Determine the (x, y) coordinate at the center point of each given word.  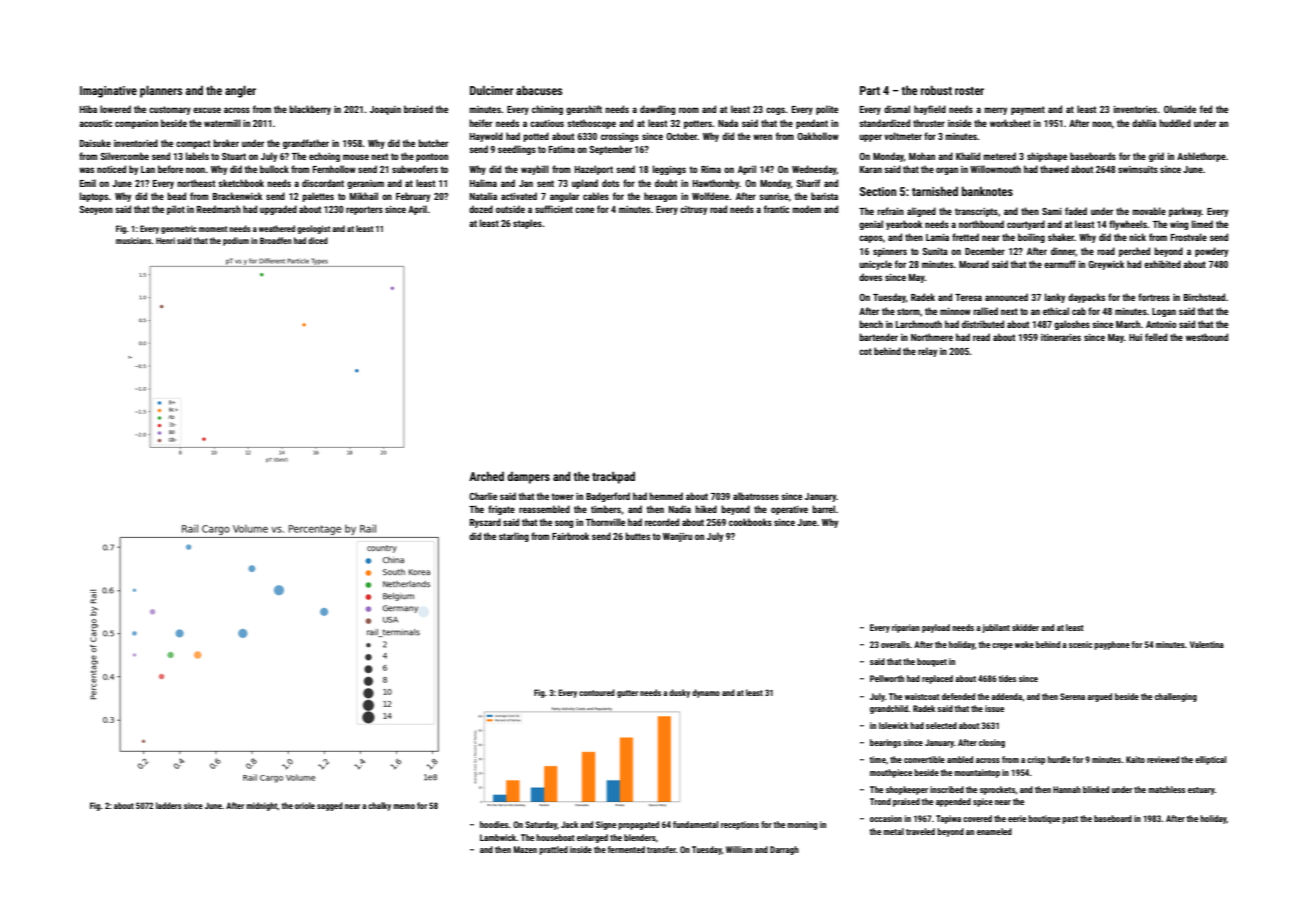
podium (236, 241)
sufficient (554, 209)
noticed (111, 169)
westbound (1207, 337)
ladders (169, 805)
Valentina (1207, 644)
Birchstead (1204, 297)
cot (865, 351)
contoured (597, 692)
